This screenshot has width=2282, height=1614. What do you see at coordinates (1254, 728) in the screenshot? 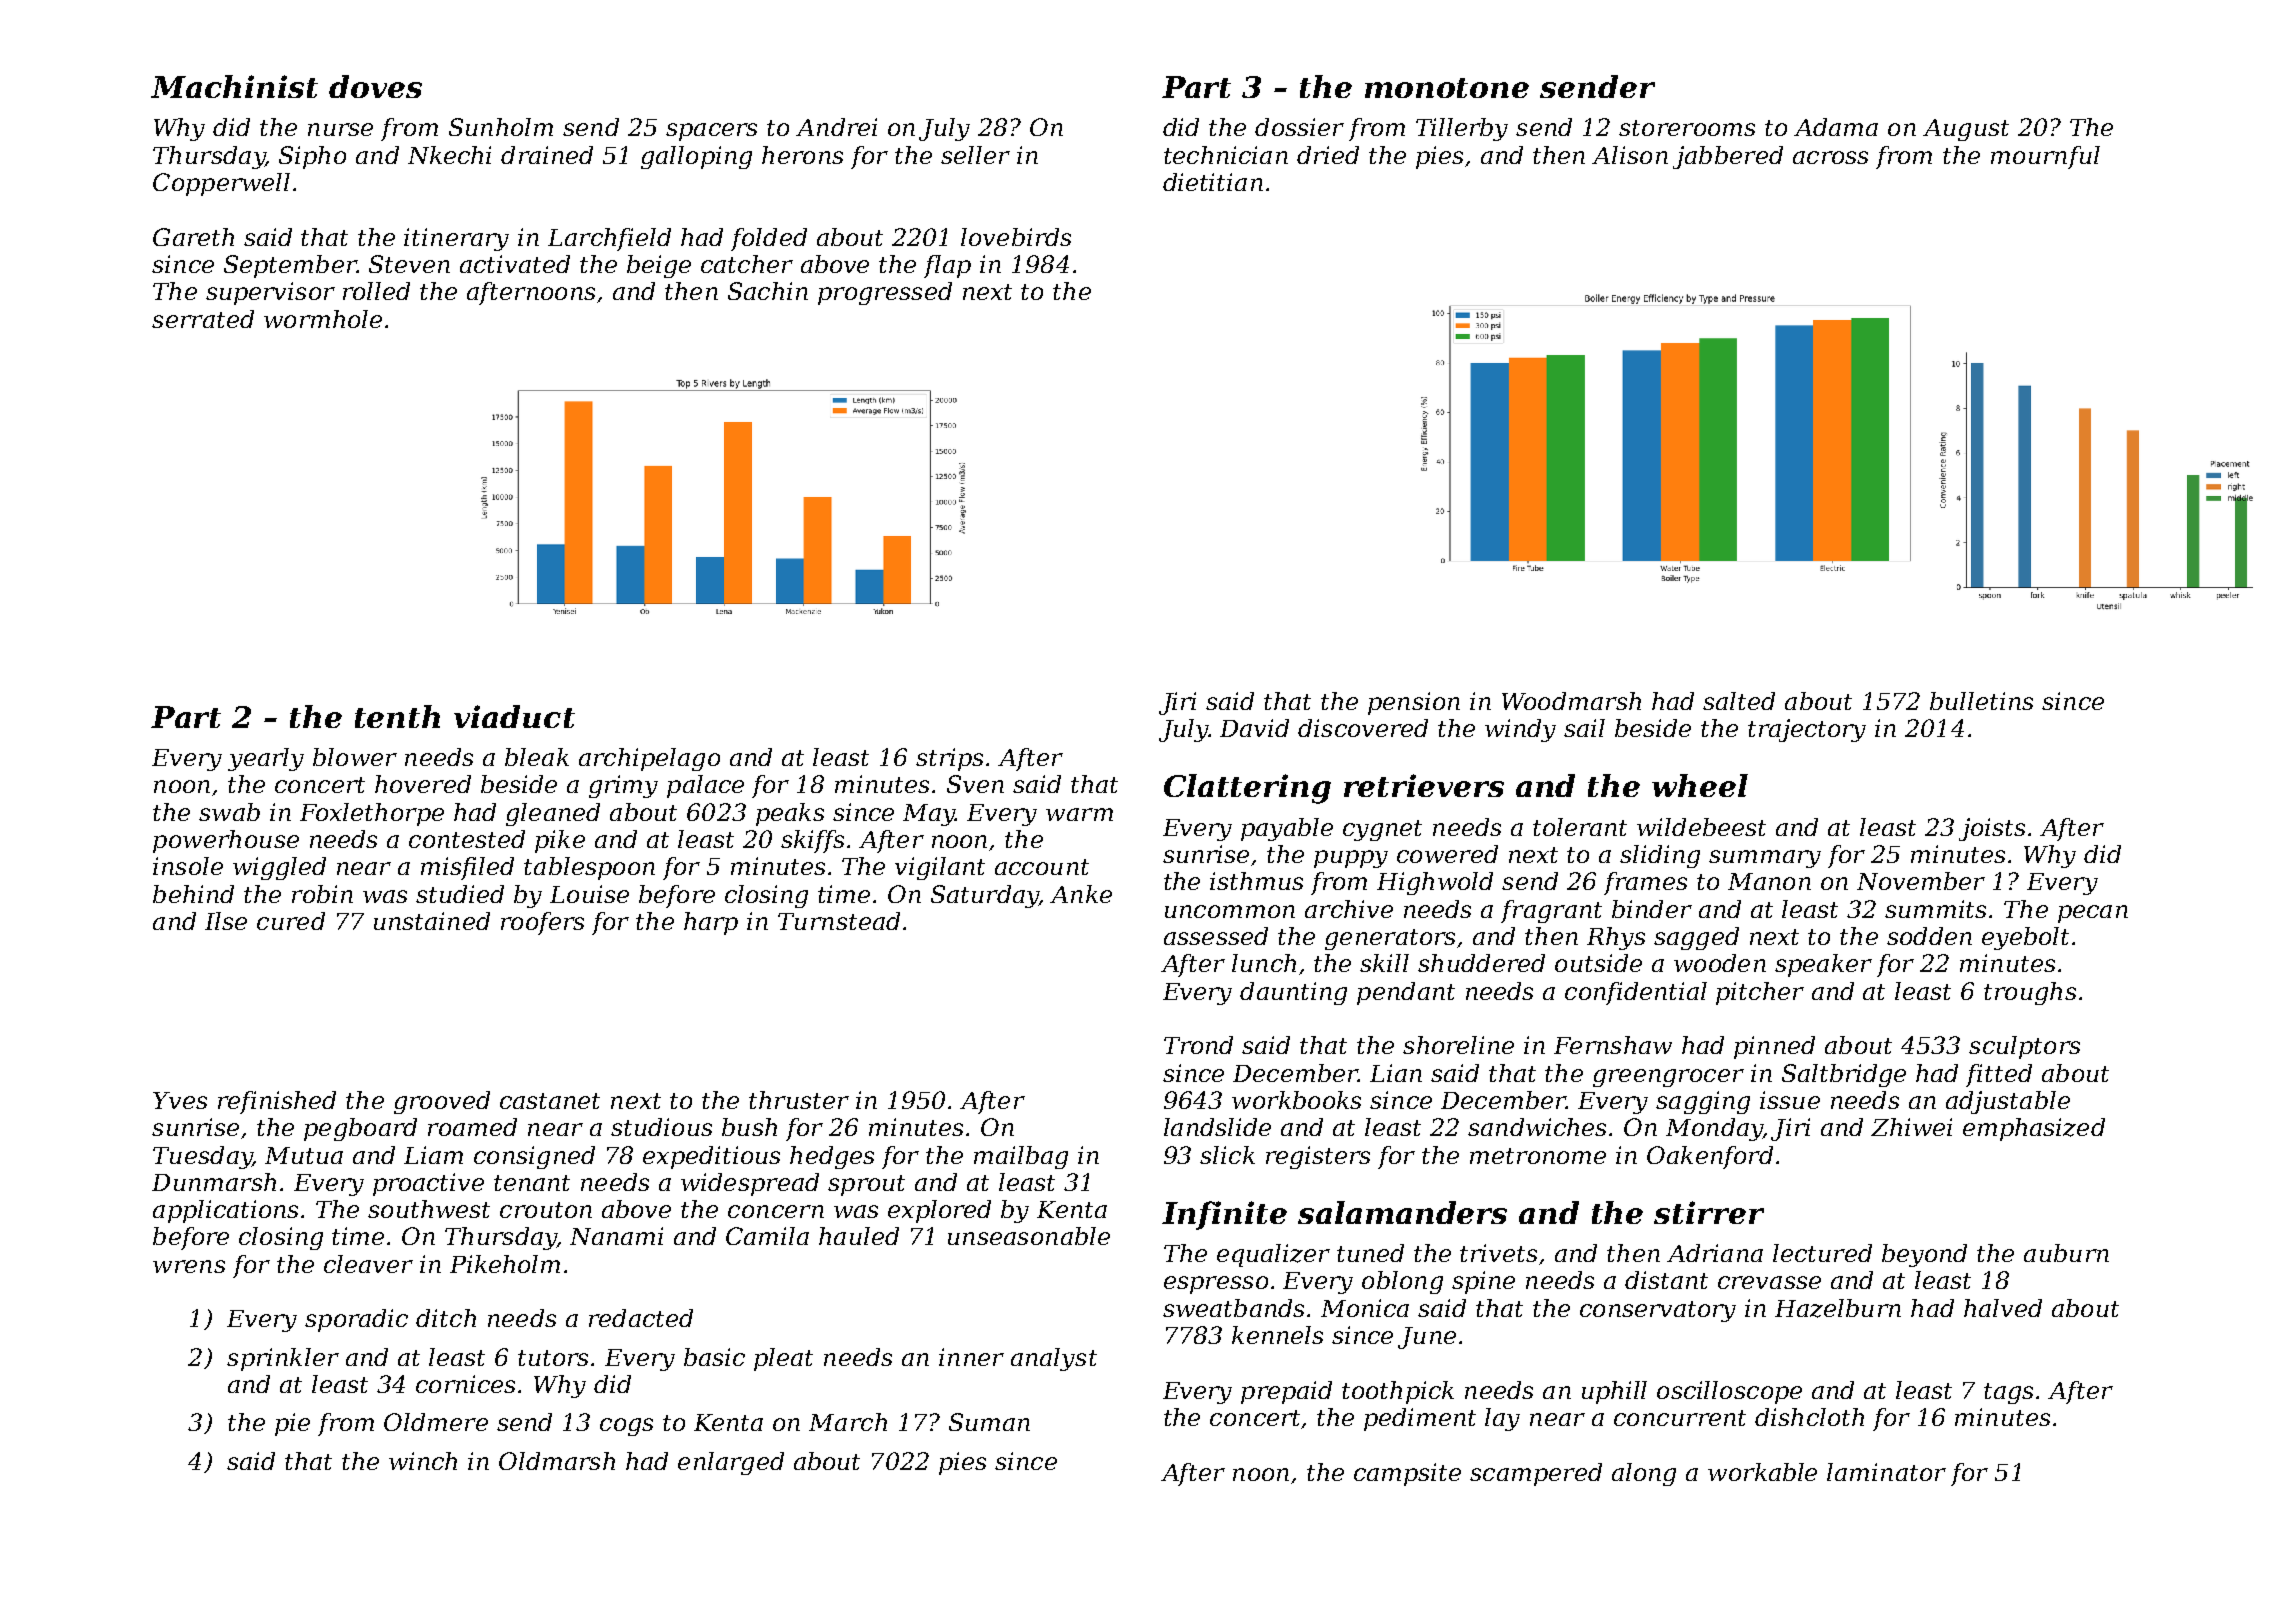
I see `David` at bounding box center [1254, 728].
